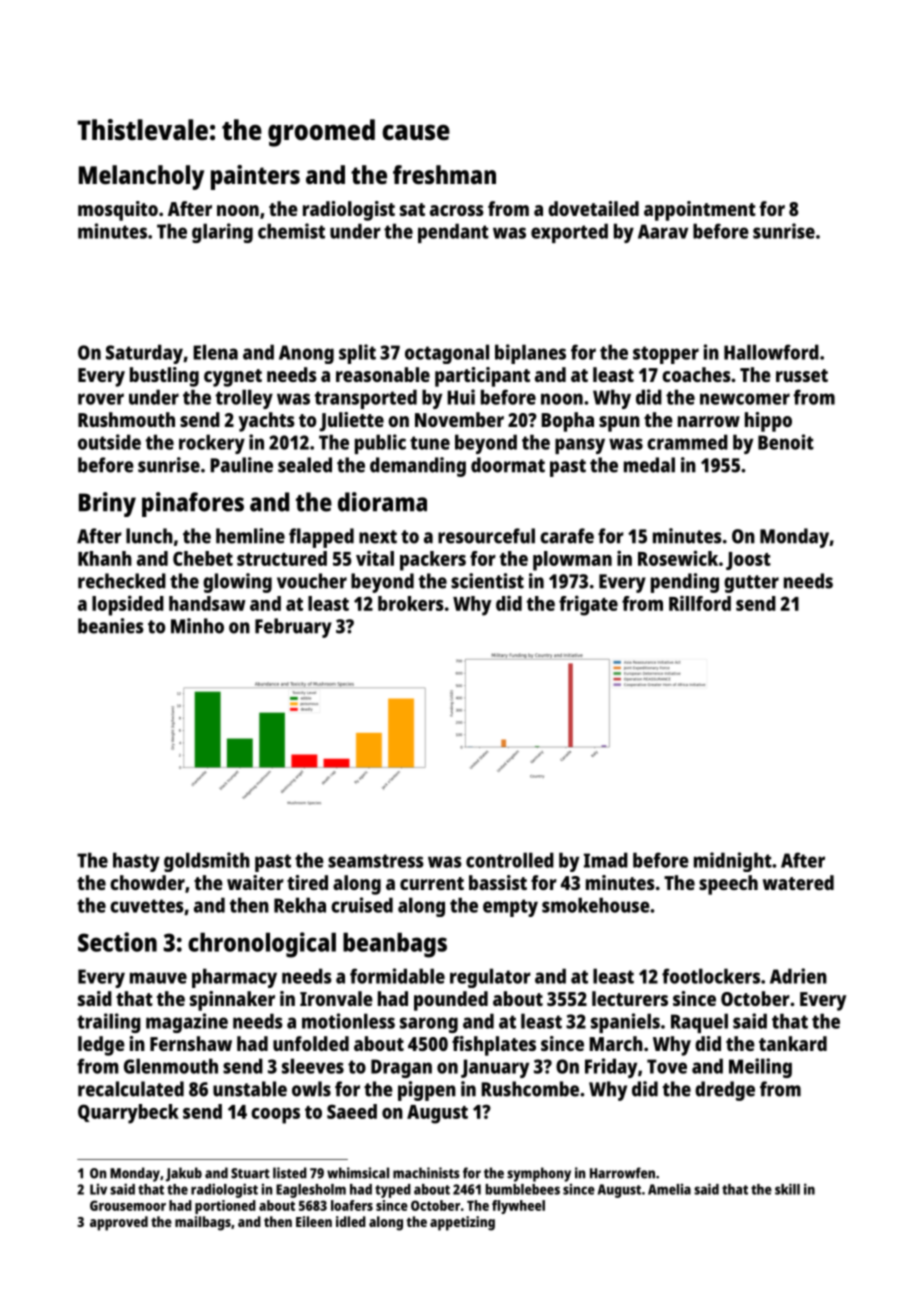 Image resolution: width=924 pixels, height=1308 pixels. Describe the element at coordinates (700, 211) in the document. I see `appointment` at that location.
